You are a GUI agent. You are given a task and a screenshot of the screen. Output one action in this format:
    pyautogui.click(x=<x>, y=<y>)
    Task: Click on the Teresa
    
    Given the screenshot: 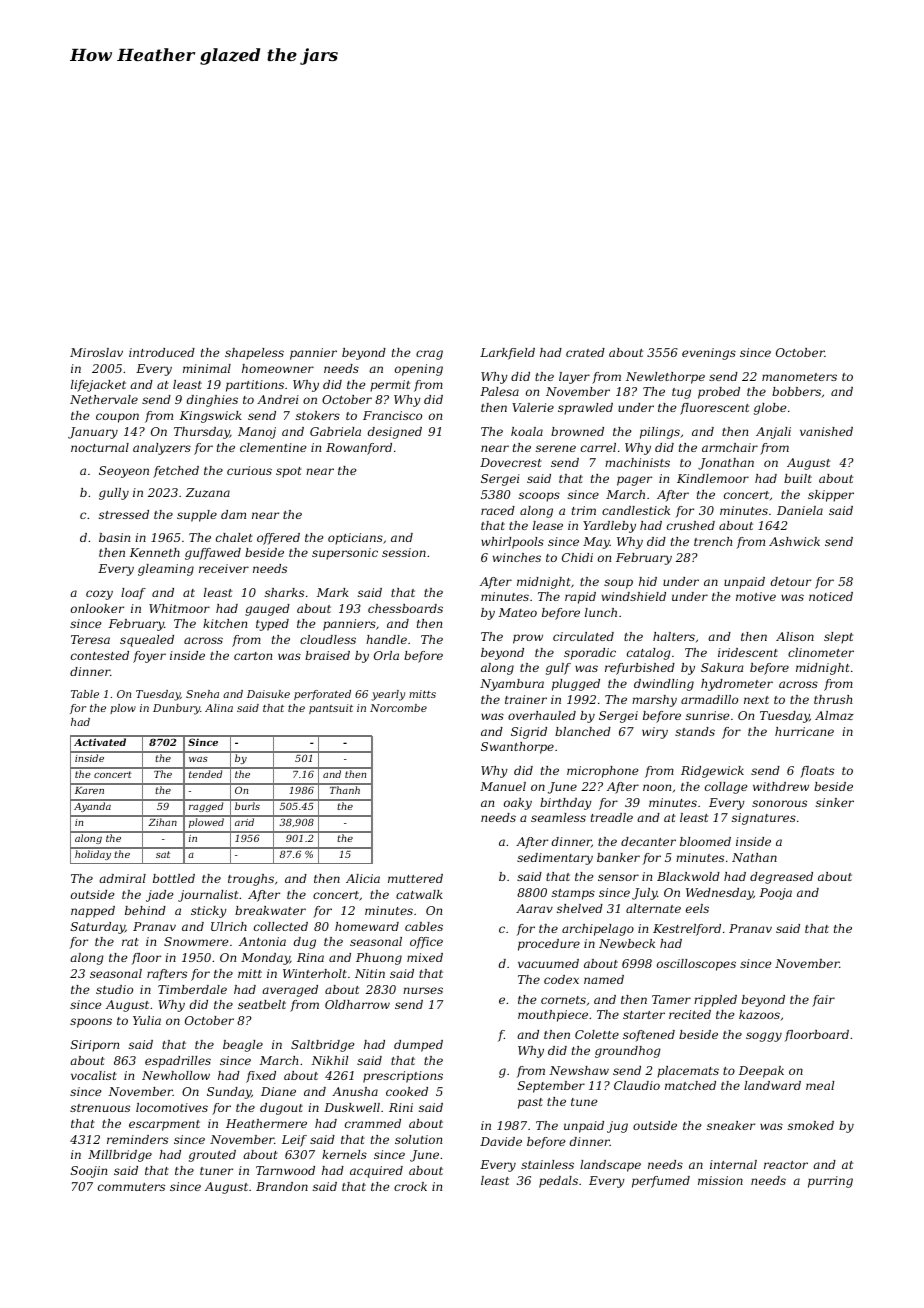 What is the action you would take?
    pyautogui.click(x=90, y=639)
